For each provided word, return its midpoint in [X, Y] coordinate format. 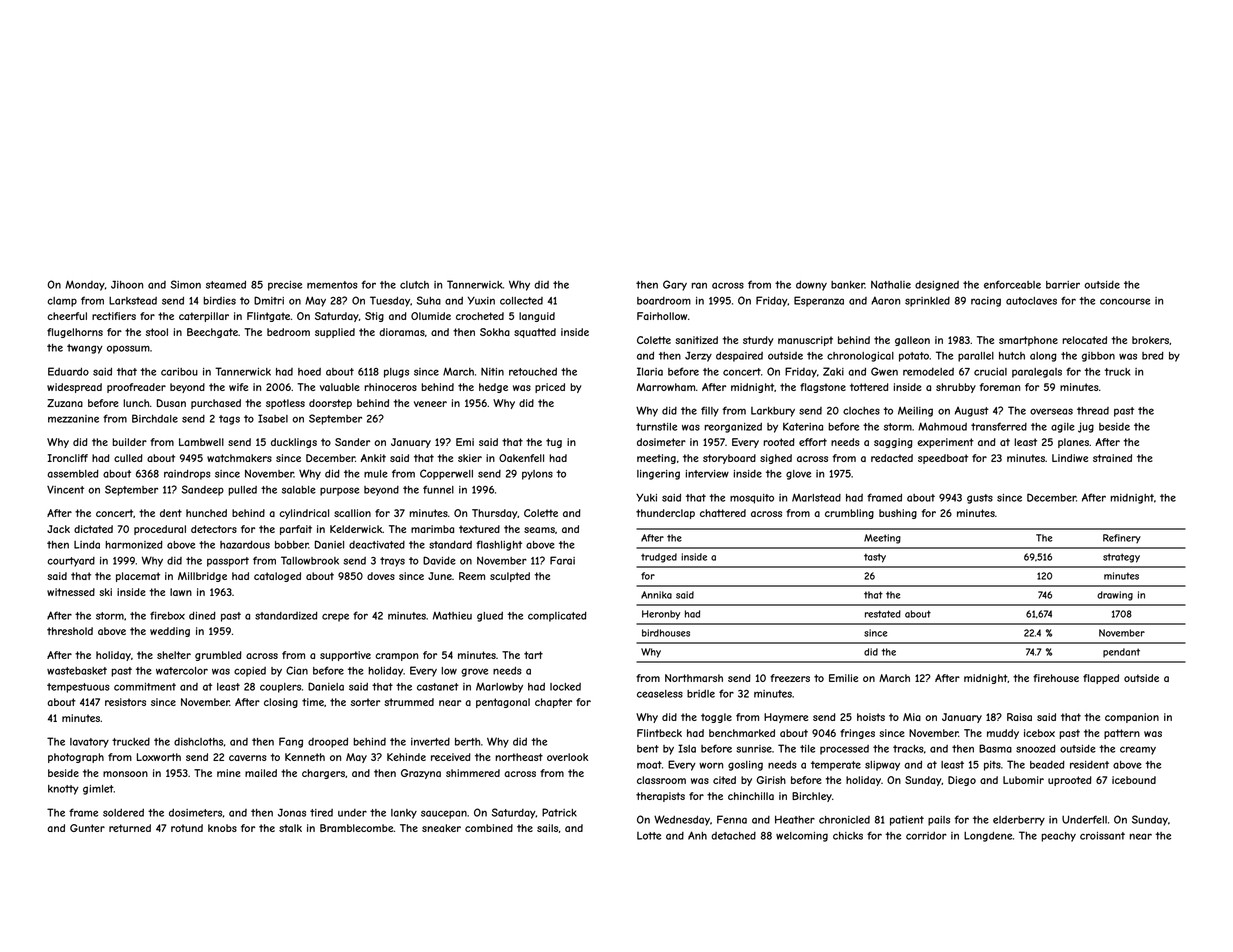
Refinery [1122, 538]
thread [1093, 411]
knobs [222, 828]
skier [470, 458]
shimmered [473, 773]
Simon [186, 284]
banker [848, 285]
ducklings [294, 443]
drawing [1115, 596]
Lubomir [1023, 780]
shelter [174, 655]
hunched [206, 513]
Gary [675, 285]
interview [707, 474]
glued [490, 617]
